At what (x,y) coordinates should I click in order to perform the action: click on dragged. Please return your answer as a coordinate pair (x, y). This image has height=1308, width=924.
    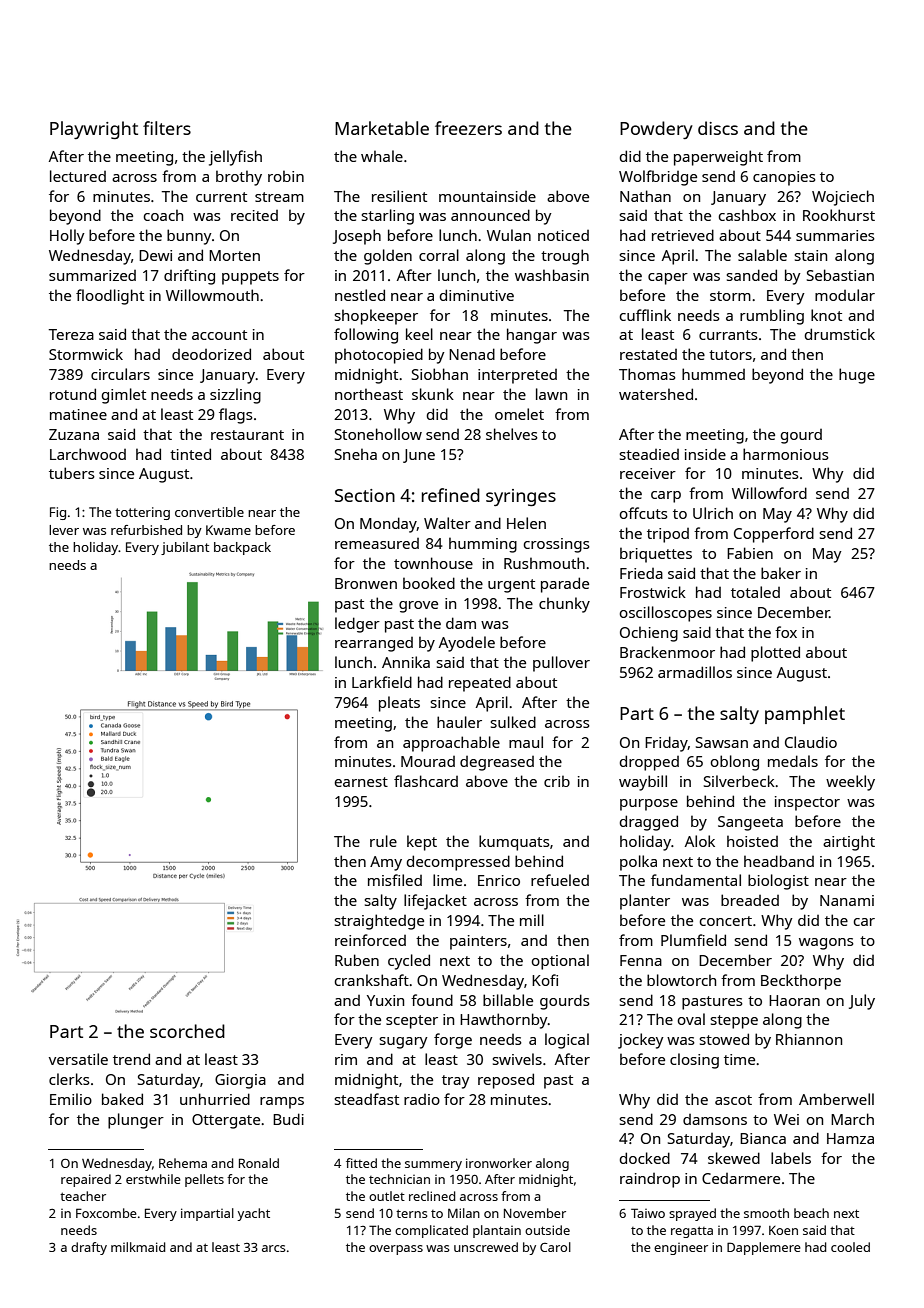
    Looking at the image, I should click on (649, 823).
